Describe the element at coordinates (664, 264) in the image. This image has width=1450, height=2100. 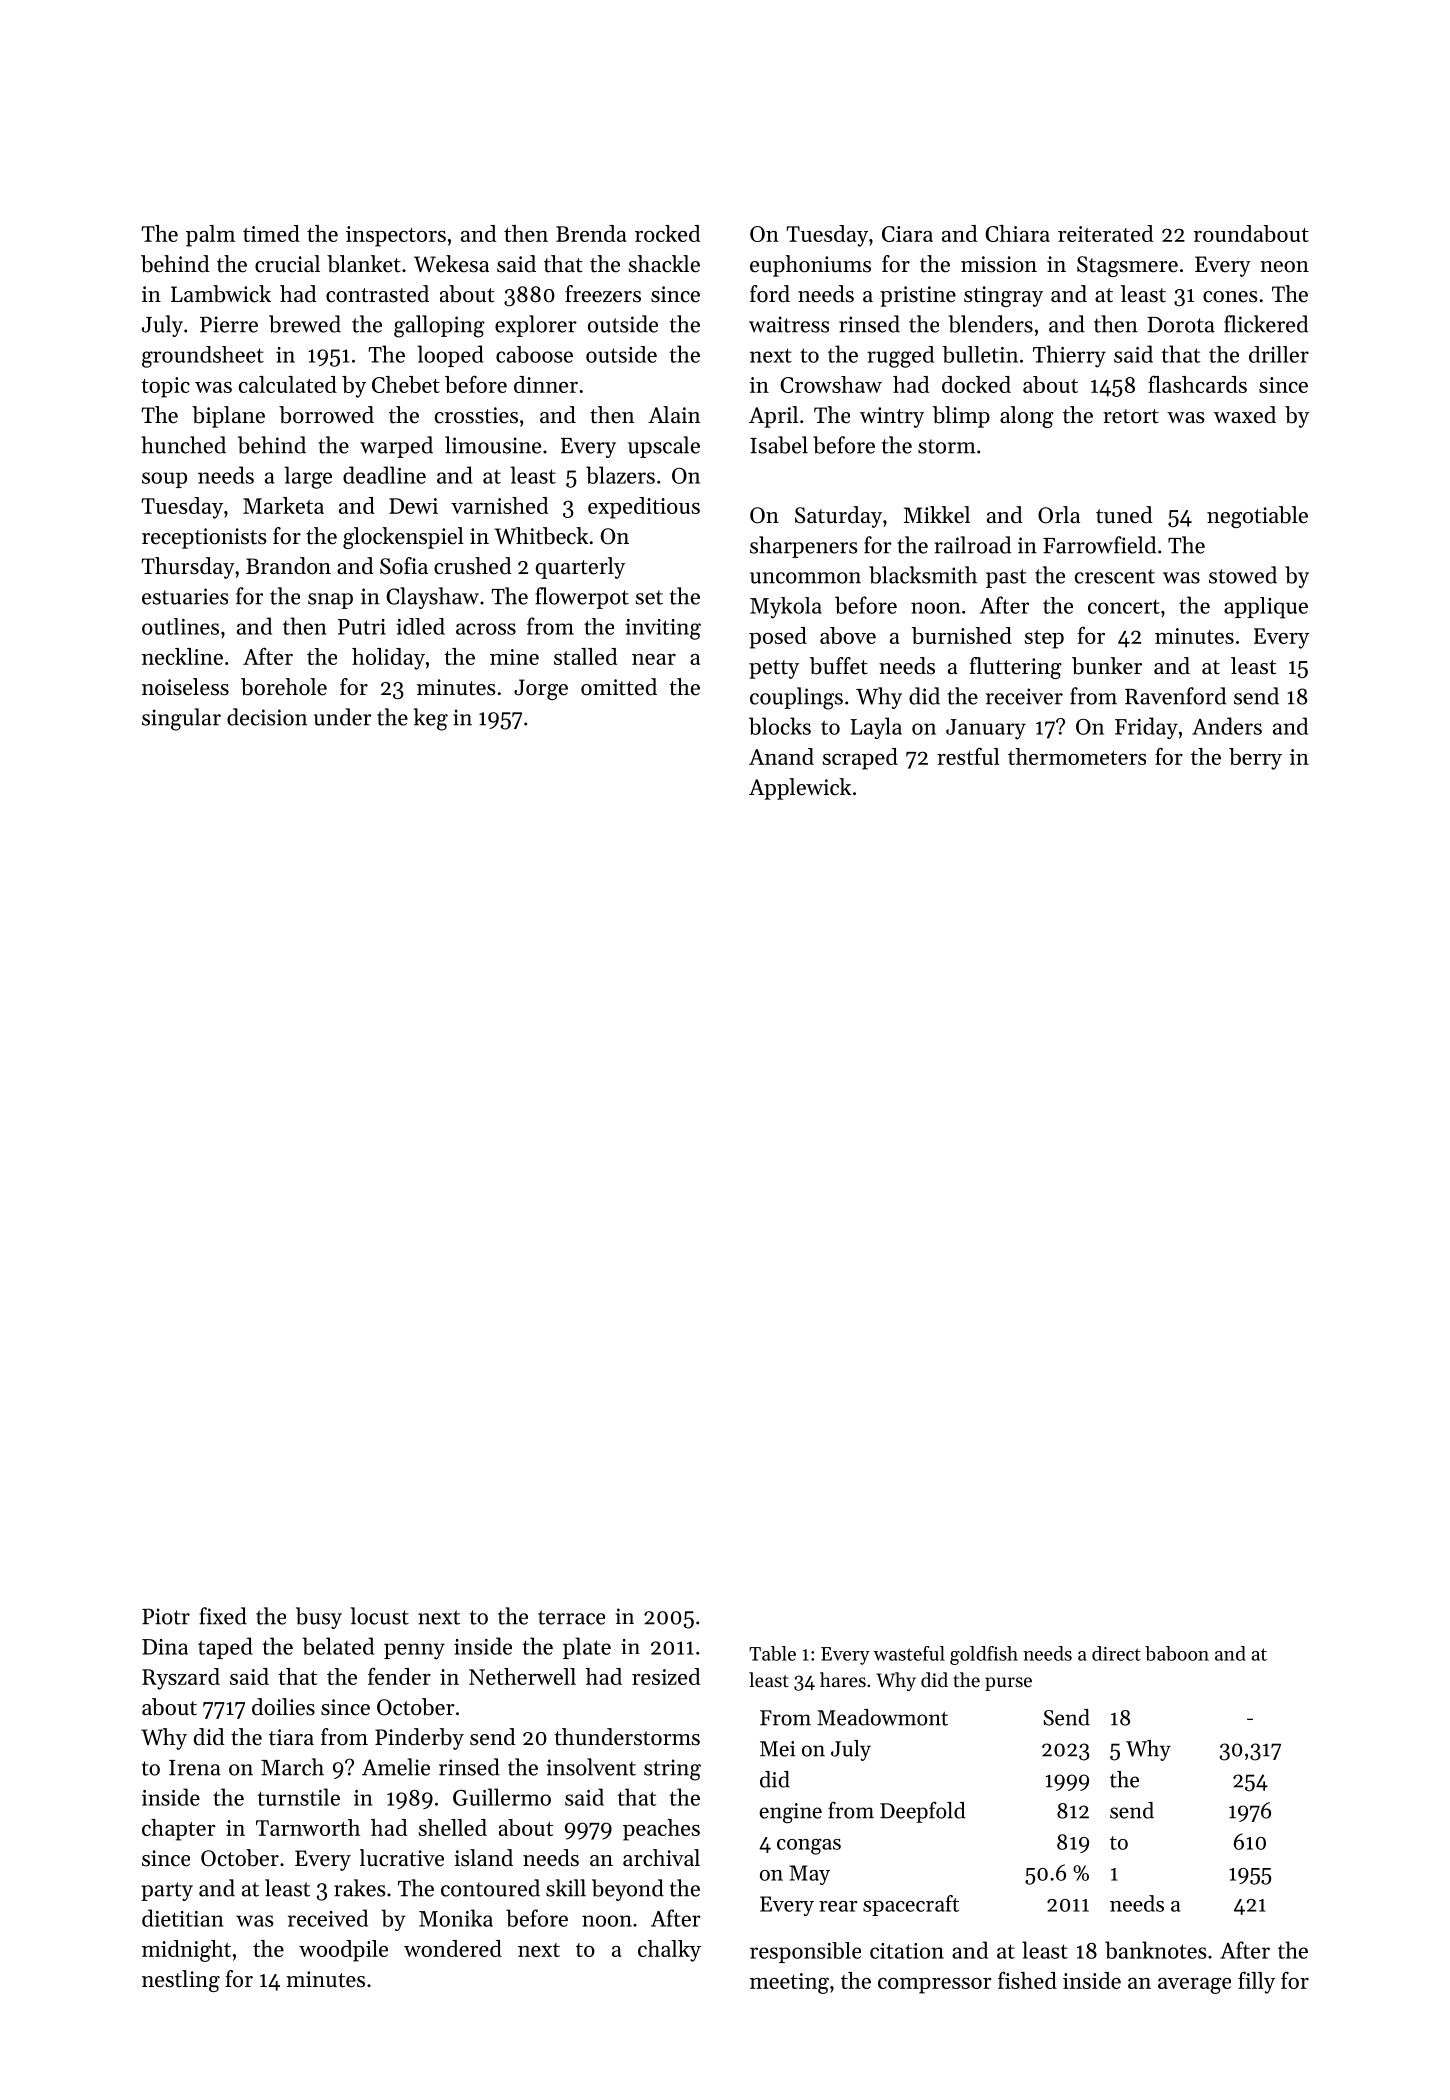
I see `shackle` at that location.
